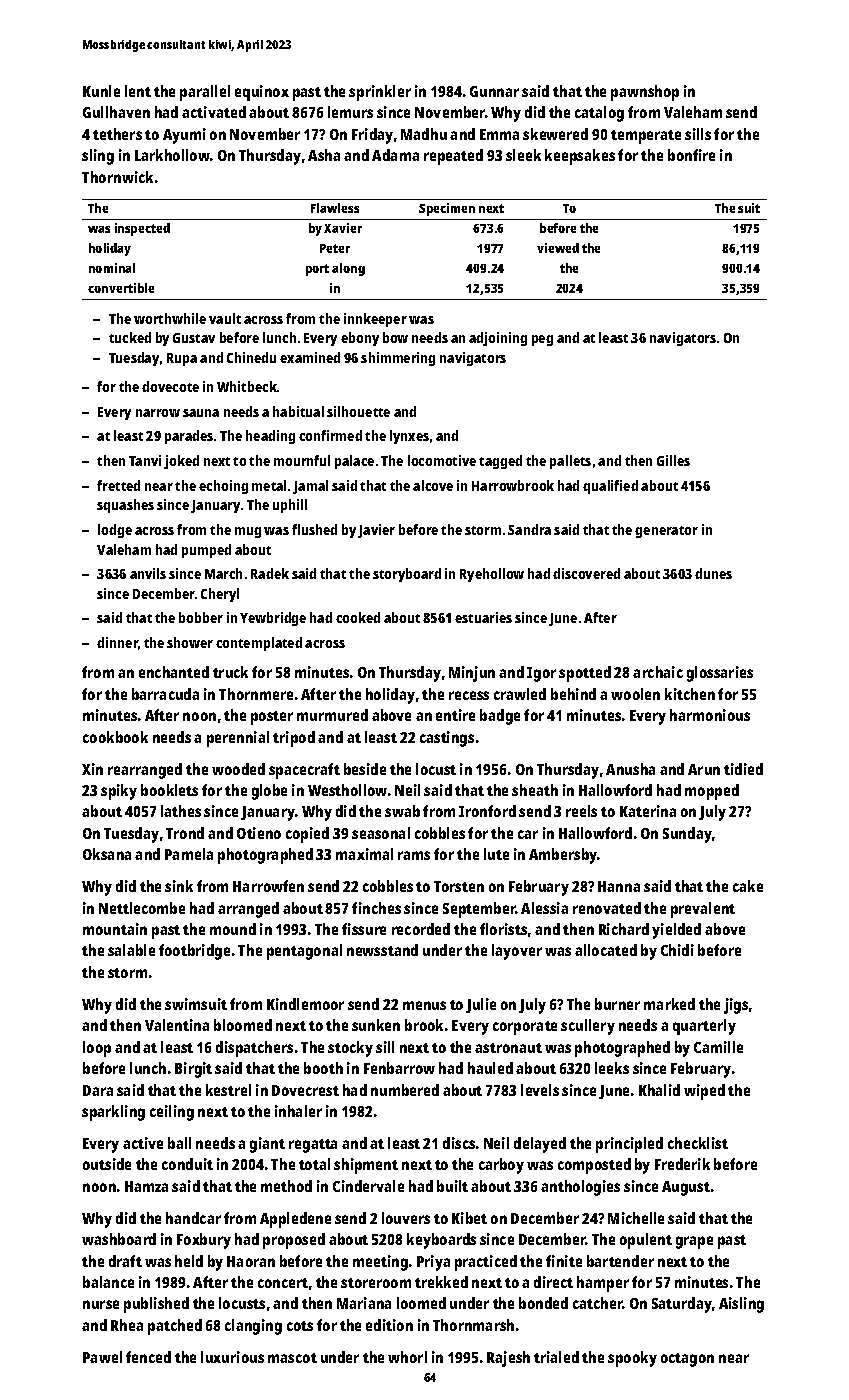 The width and height of the screenshot is (849, 1400). What do you see at coordinates (691, 155) in the screenshot?
I see `bonfire` at bounding box center [691, 155].
